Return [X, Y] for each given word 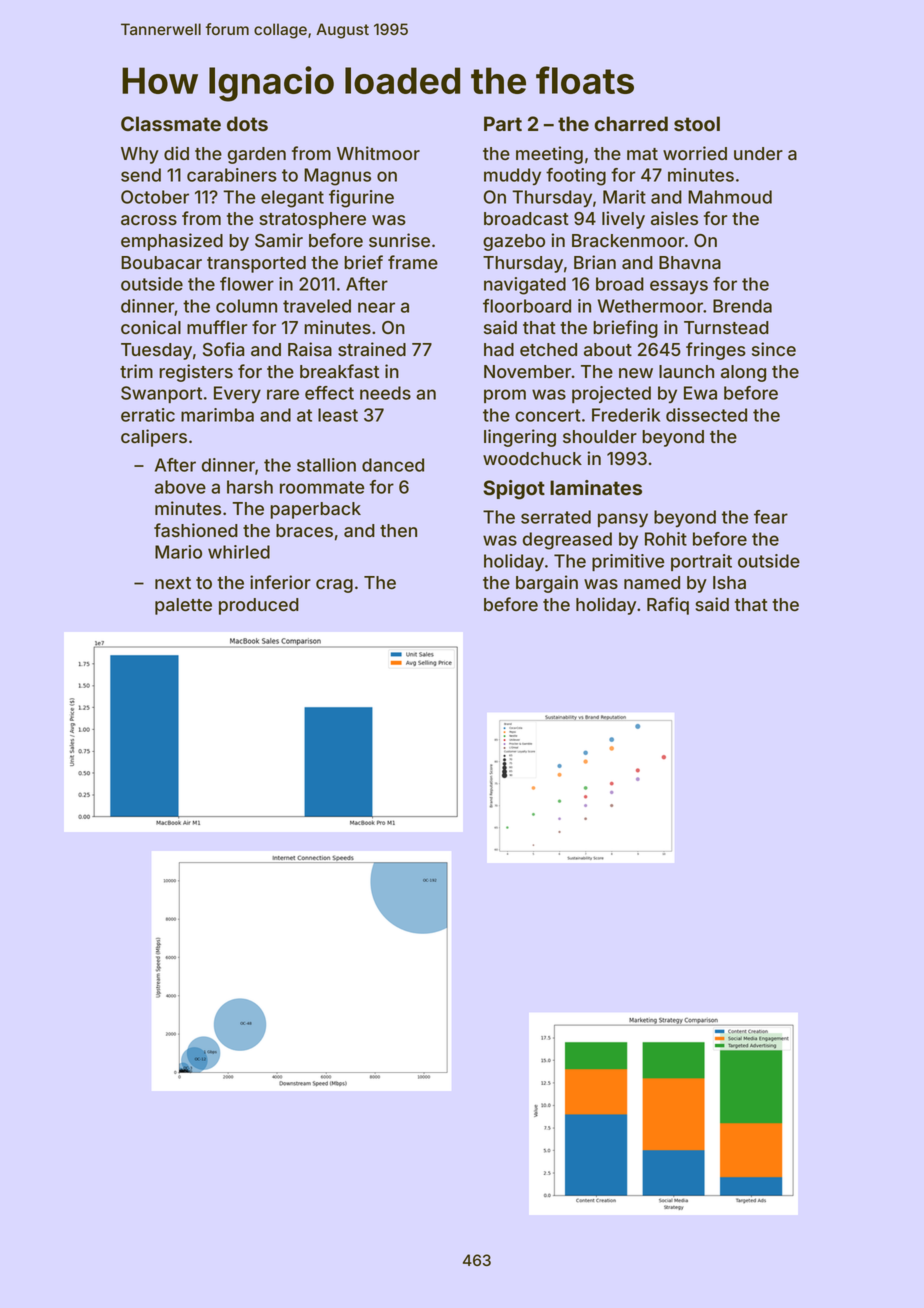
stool [697, 123]
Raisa [310, 349]
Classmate [171, 124]
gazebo [514, 242]
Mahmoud [730, 197]
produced [259, 606]
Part [503, 124]
